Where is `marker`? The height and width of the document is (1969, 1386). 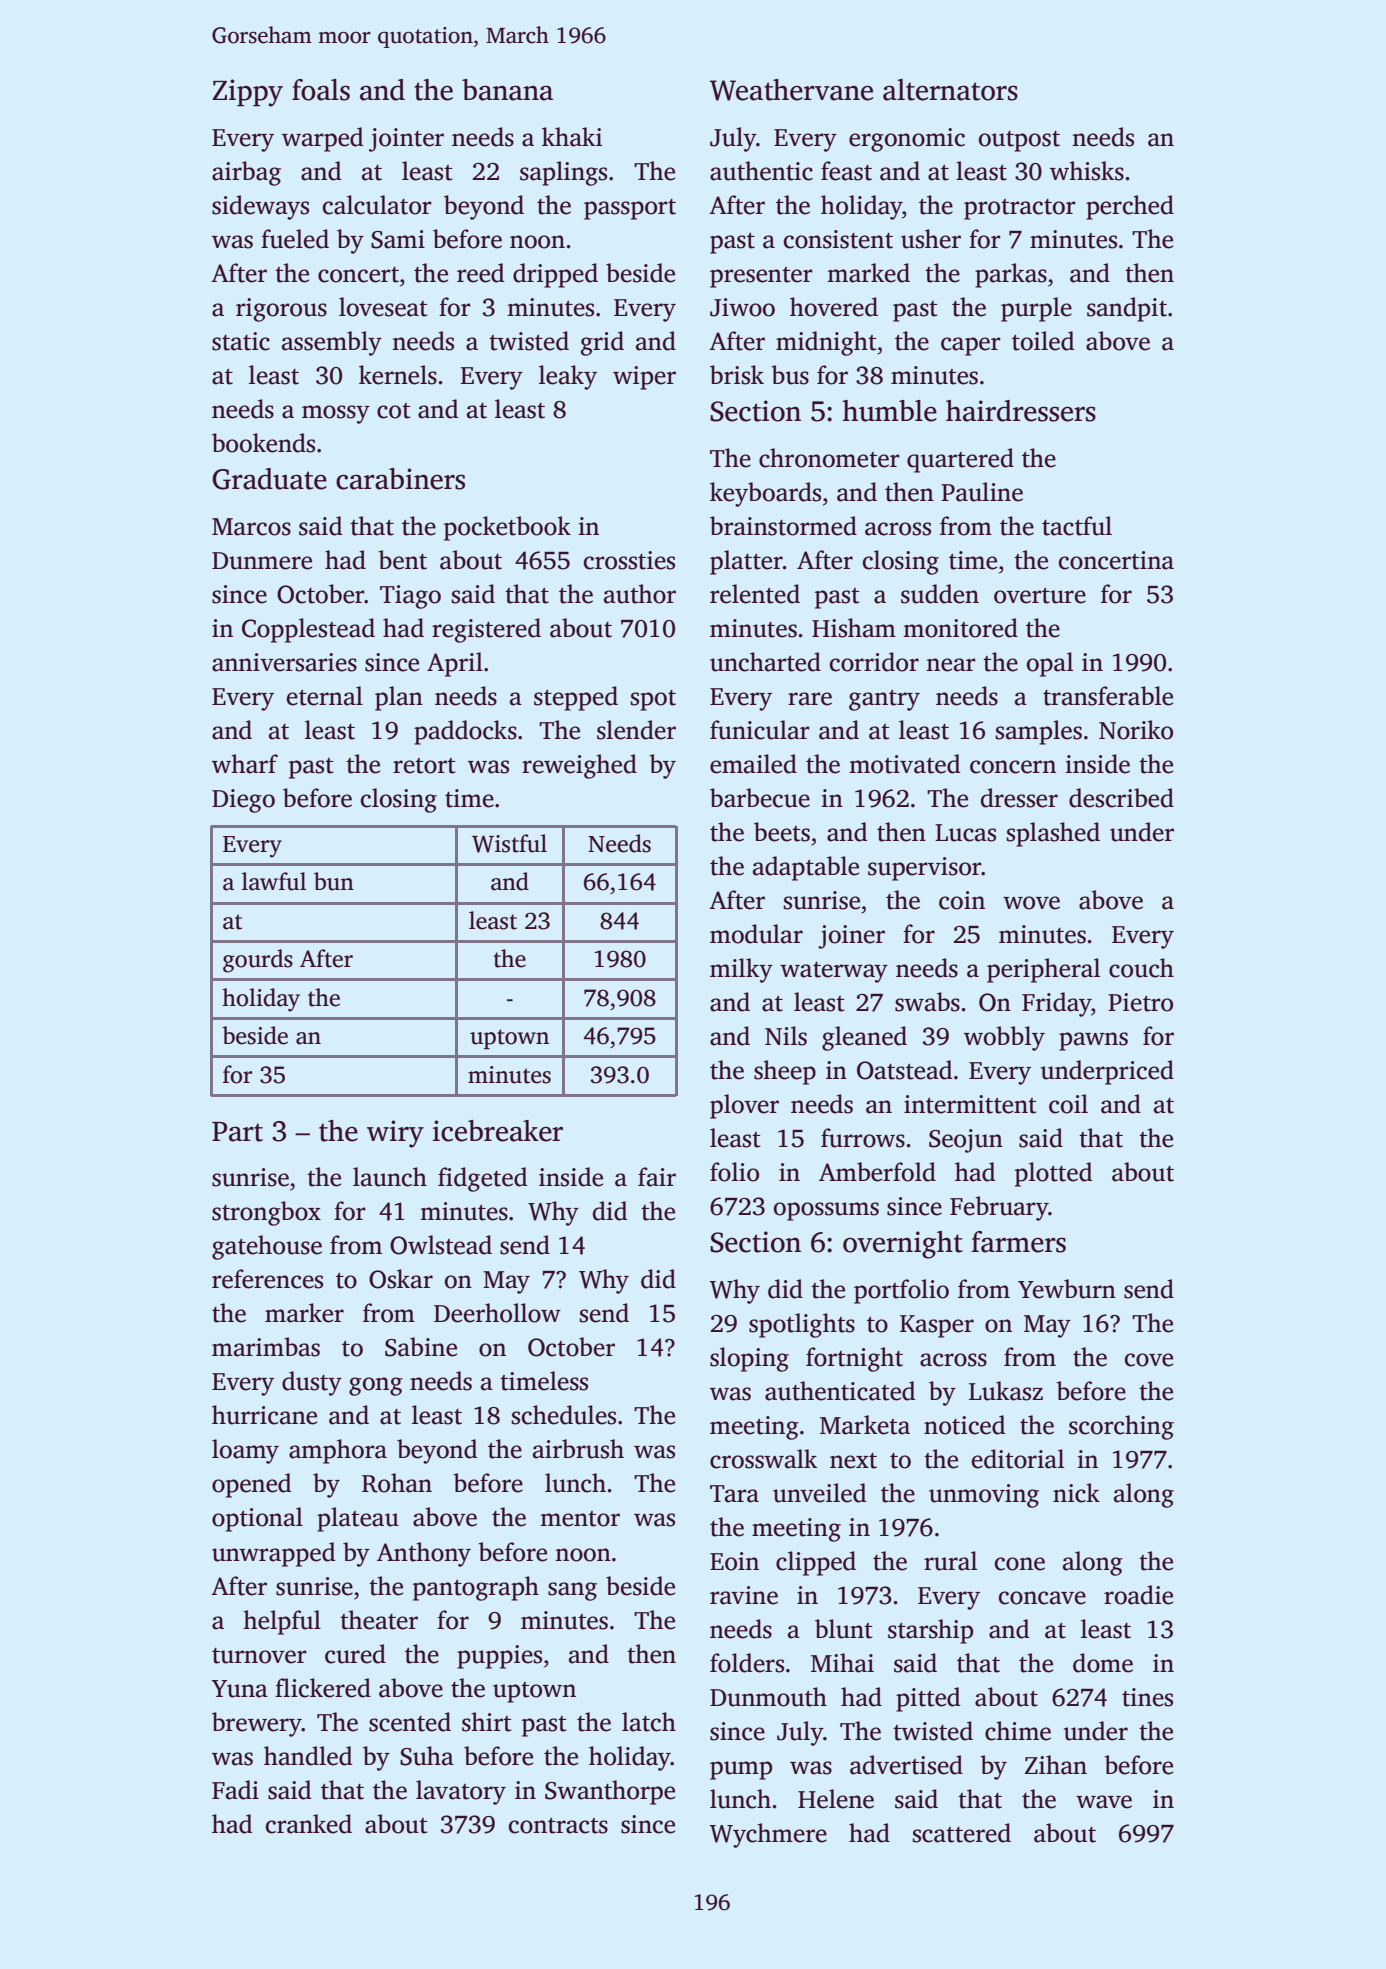 marker is located at coordinates (304, 1313).
